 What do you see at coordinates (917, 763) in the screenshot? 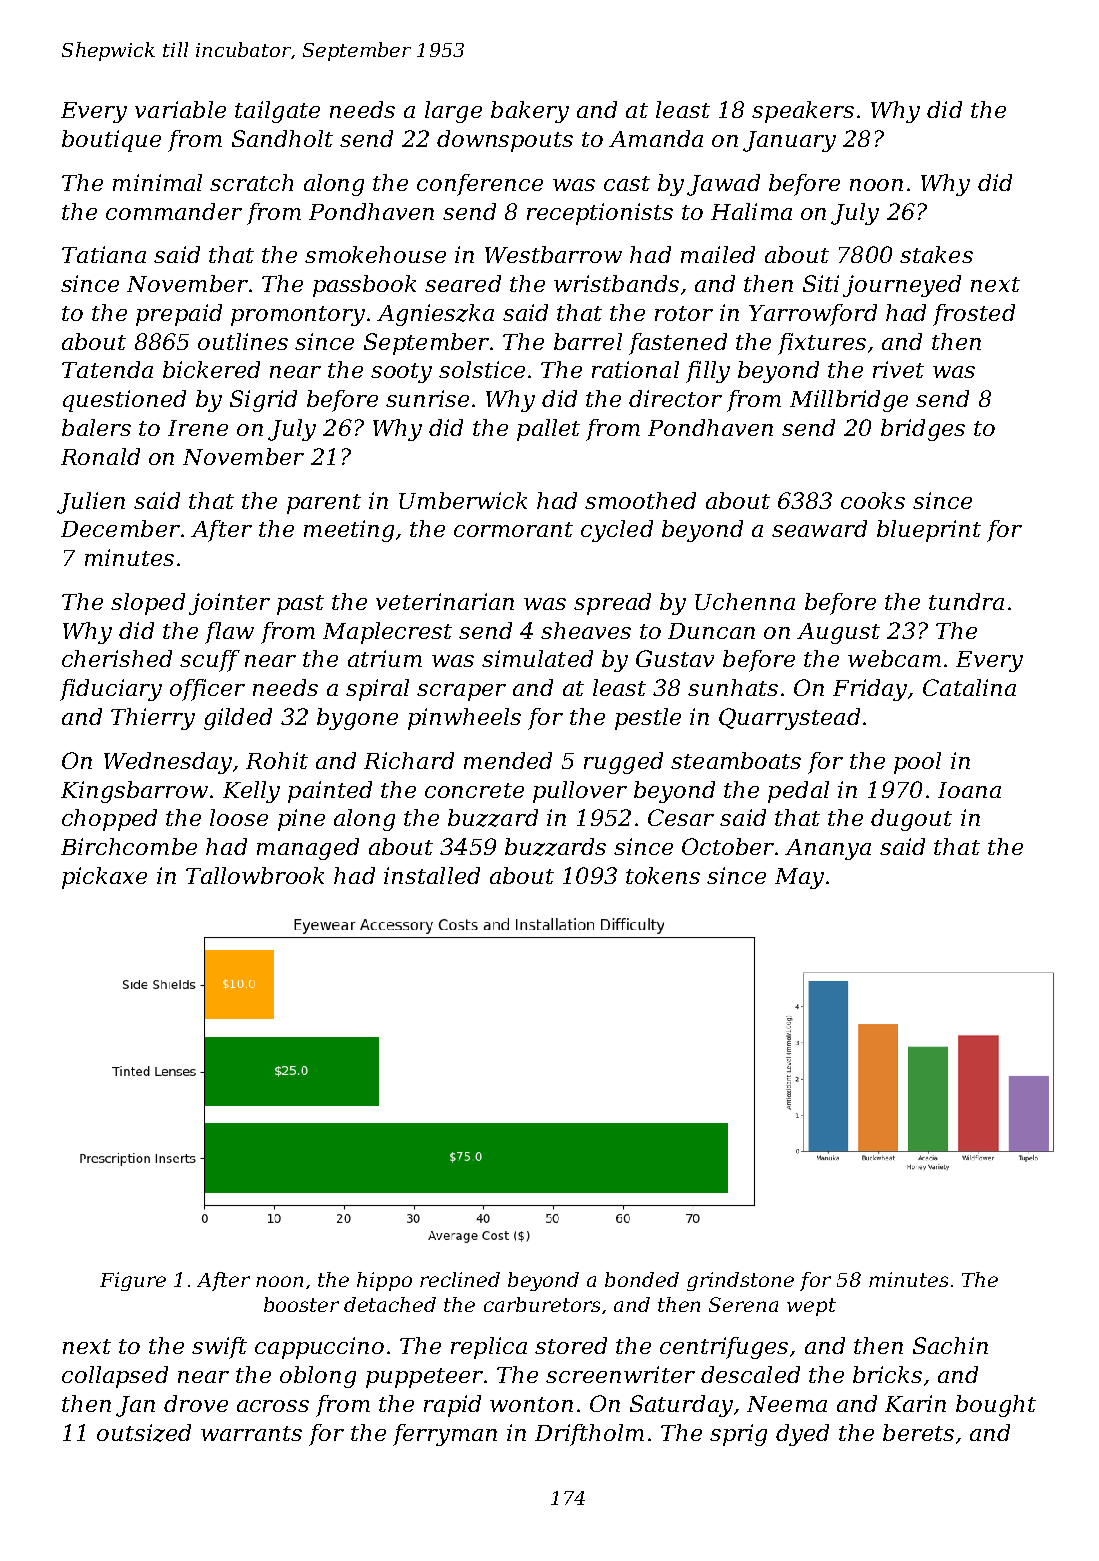
I see `pool` at bounding box center [917, 763].
